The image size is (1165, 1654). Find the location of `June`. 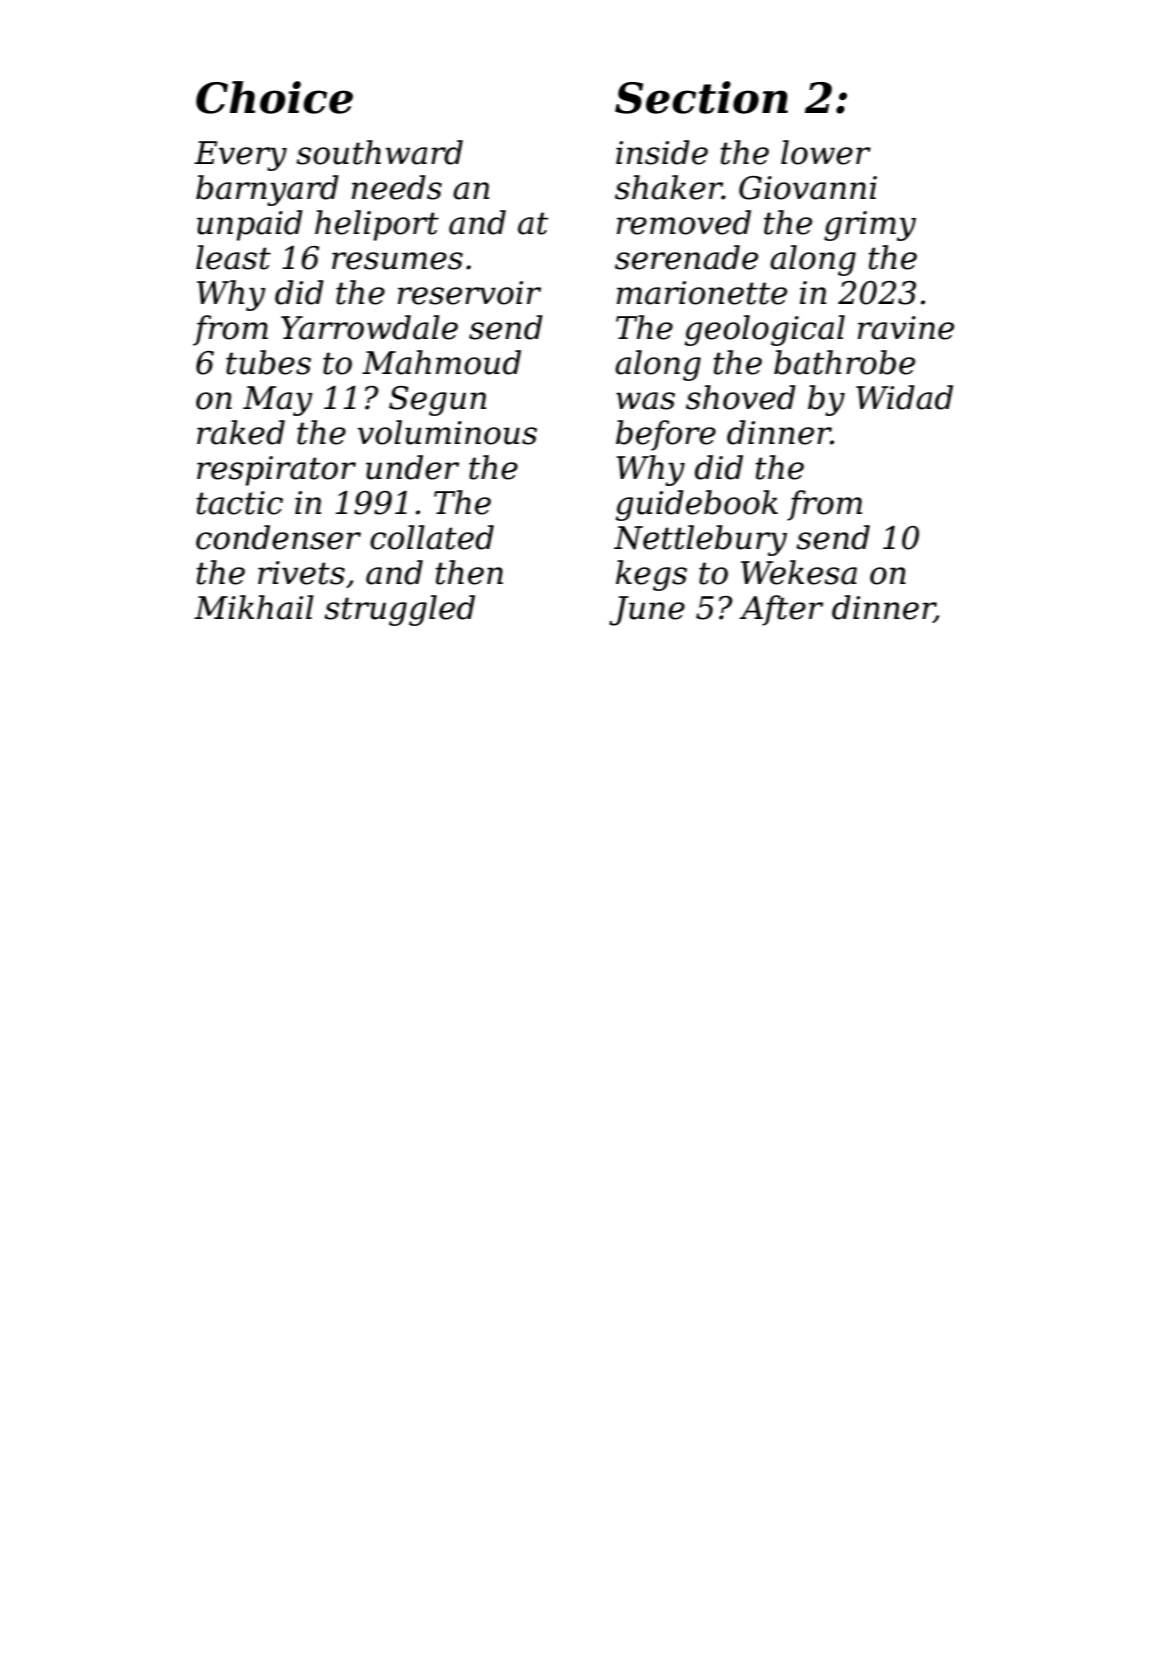

June is located at coordinates (647, 611).
